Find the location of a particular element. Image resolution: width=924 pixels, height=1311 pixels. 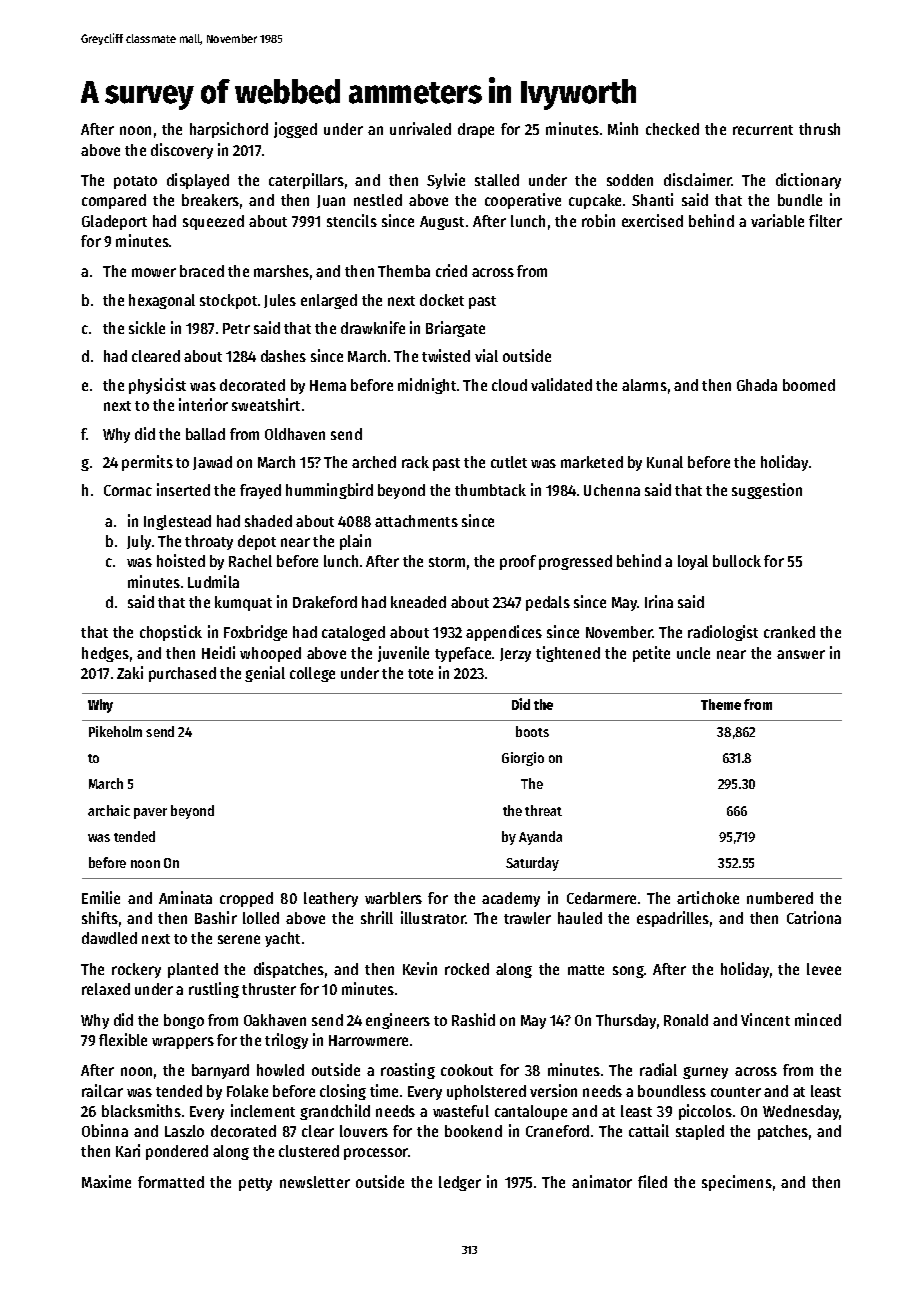

academy is located at coordinates (511, 899).
